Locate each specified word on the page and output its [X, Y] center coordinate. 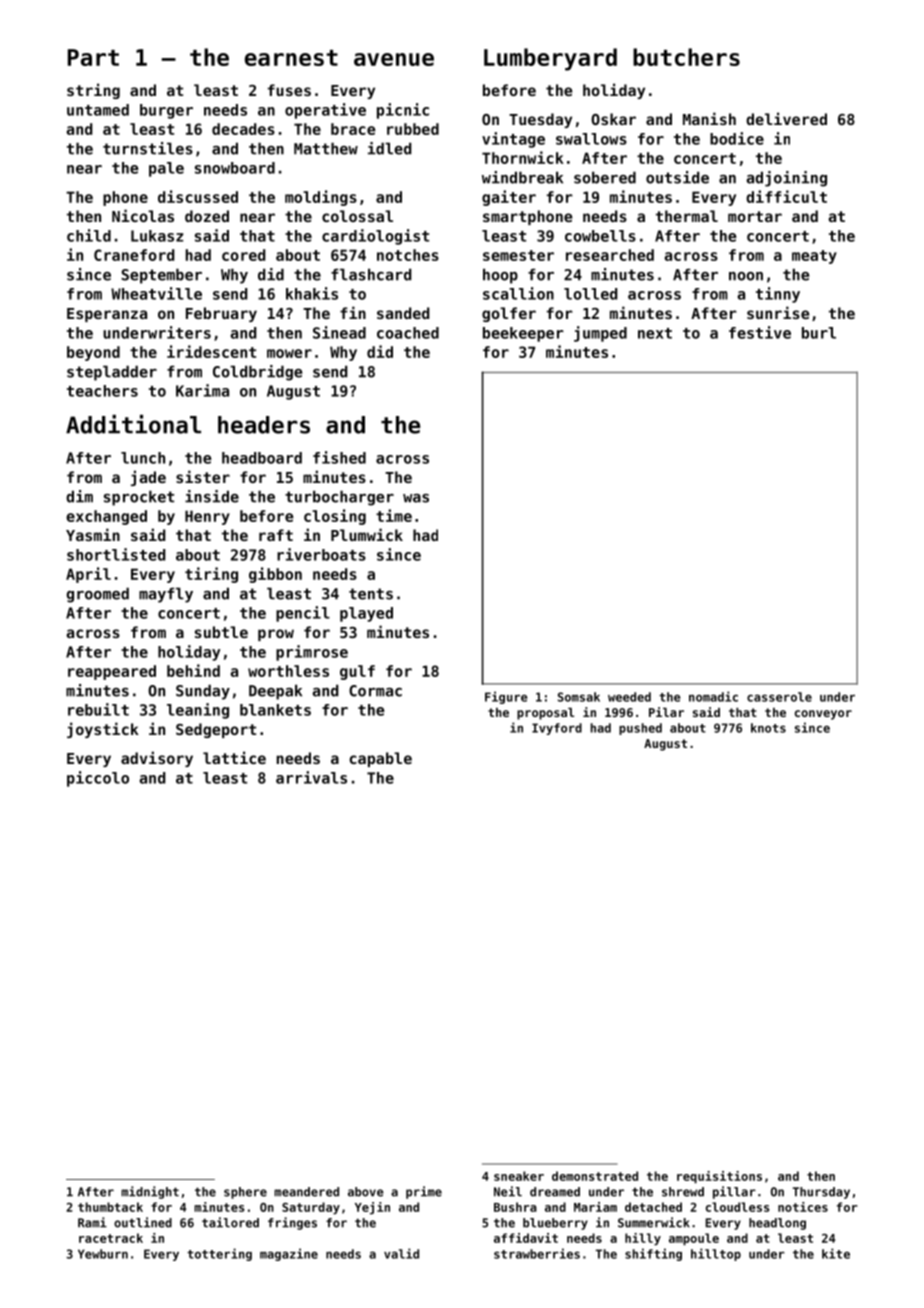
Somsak [579, 697]
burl [819, 333]
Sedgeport [216, 730]
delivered [786, 118]
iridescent [211, 351]
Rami [92, 1222]
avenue [394, 59]
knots [768, 728]
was [416, 498]
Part [93, 57]
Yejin [372, 1208]
